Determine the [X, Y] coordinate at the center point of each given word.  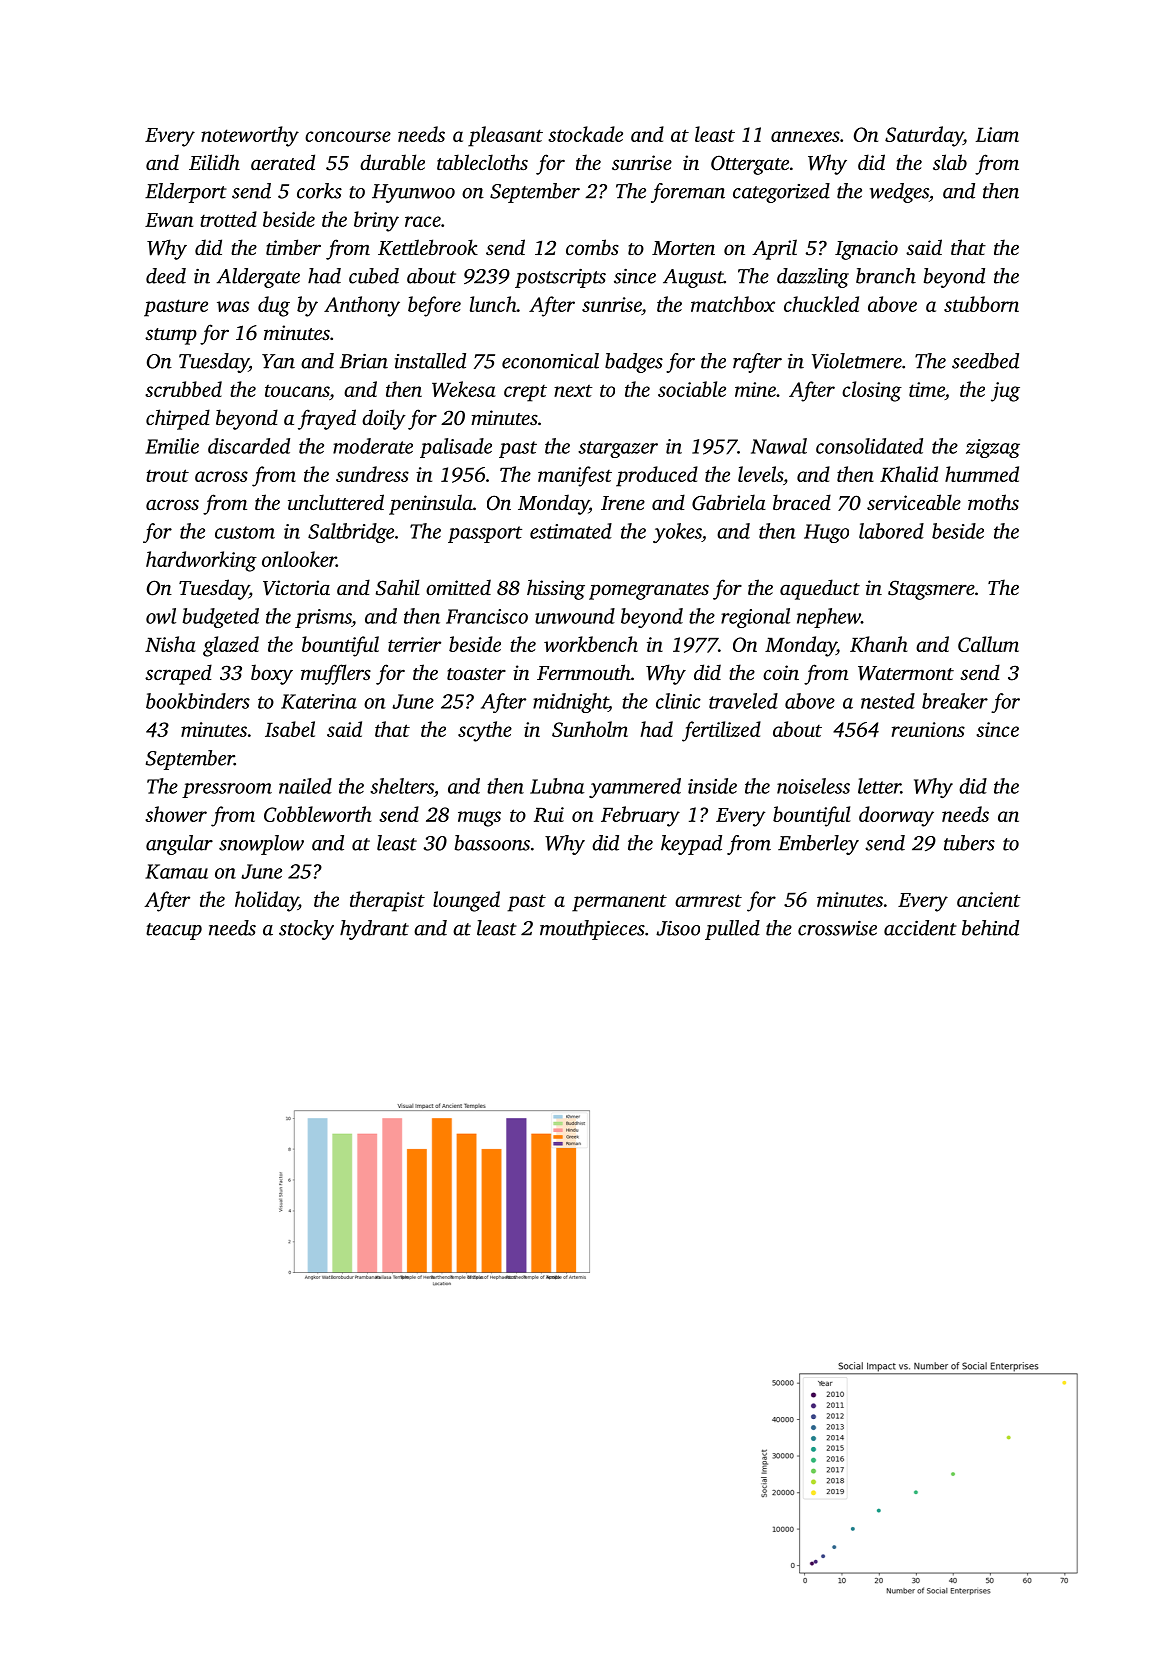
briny [376, 221]
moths [993, 502]
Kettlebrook [428, 247]
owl [161, 616]
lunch [493, 304]
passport [485, 534]
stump [171, 336]
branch [886, 276]
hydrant [374, 930]
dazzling [813, 278]
